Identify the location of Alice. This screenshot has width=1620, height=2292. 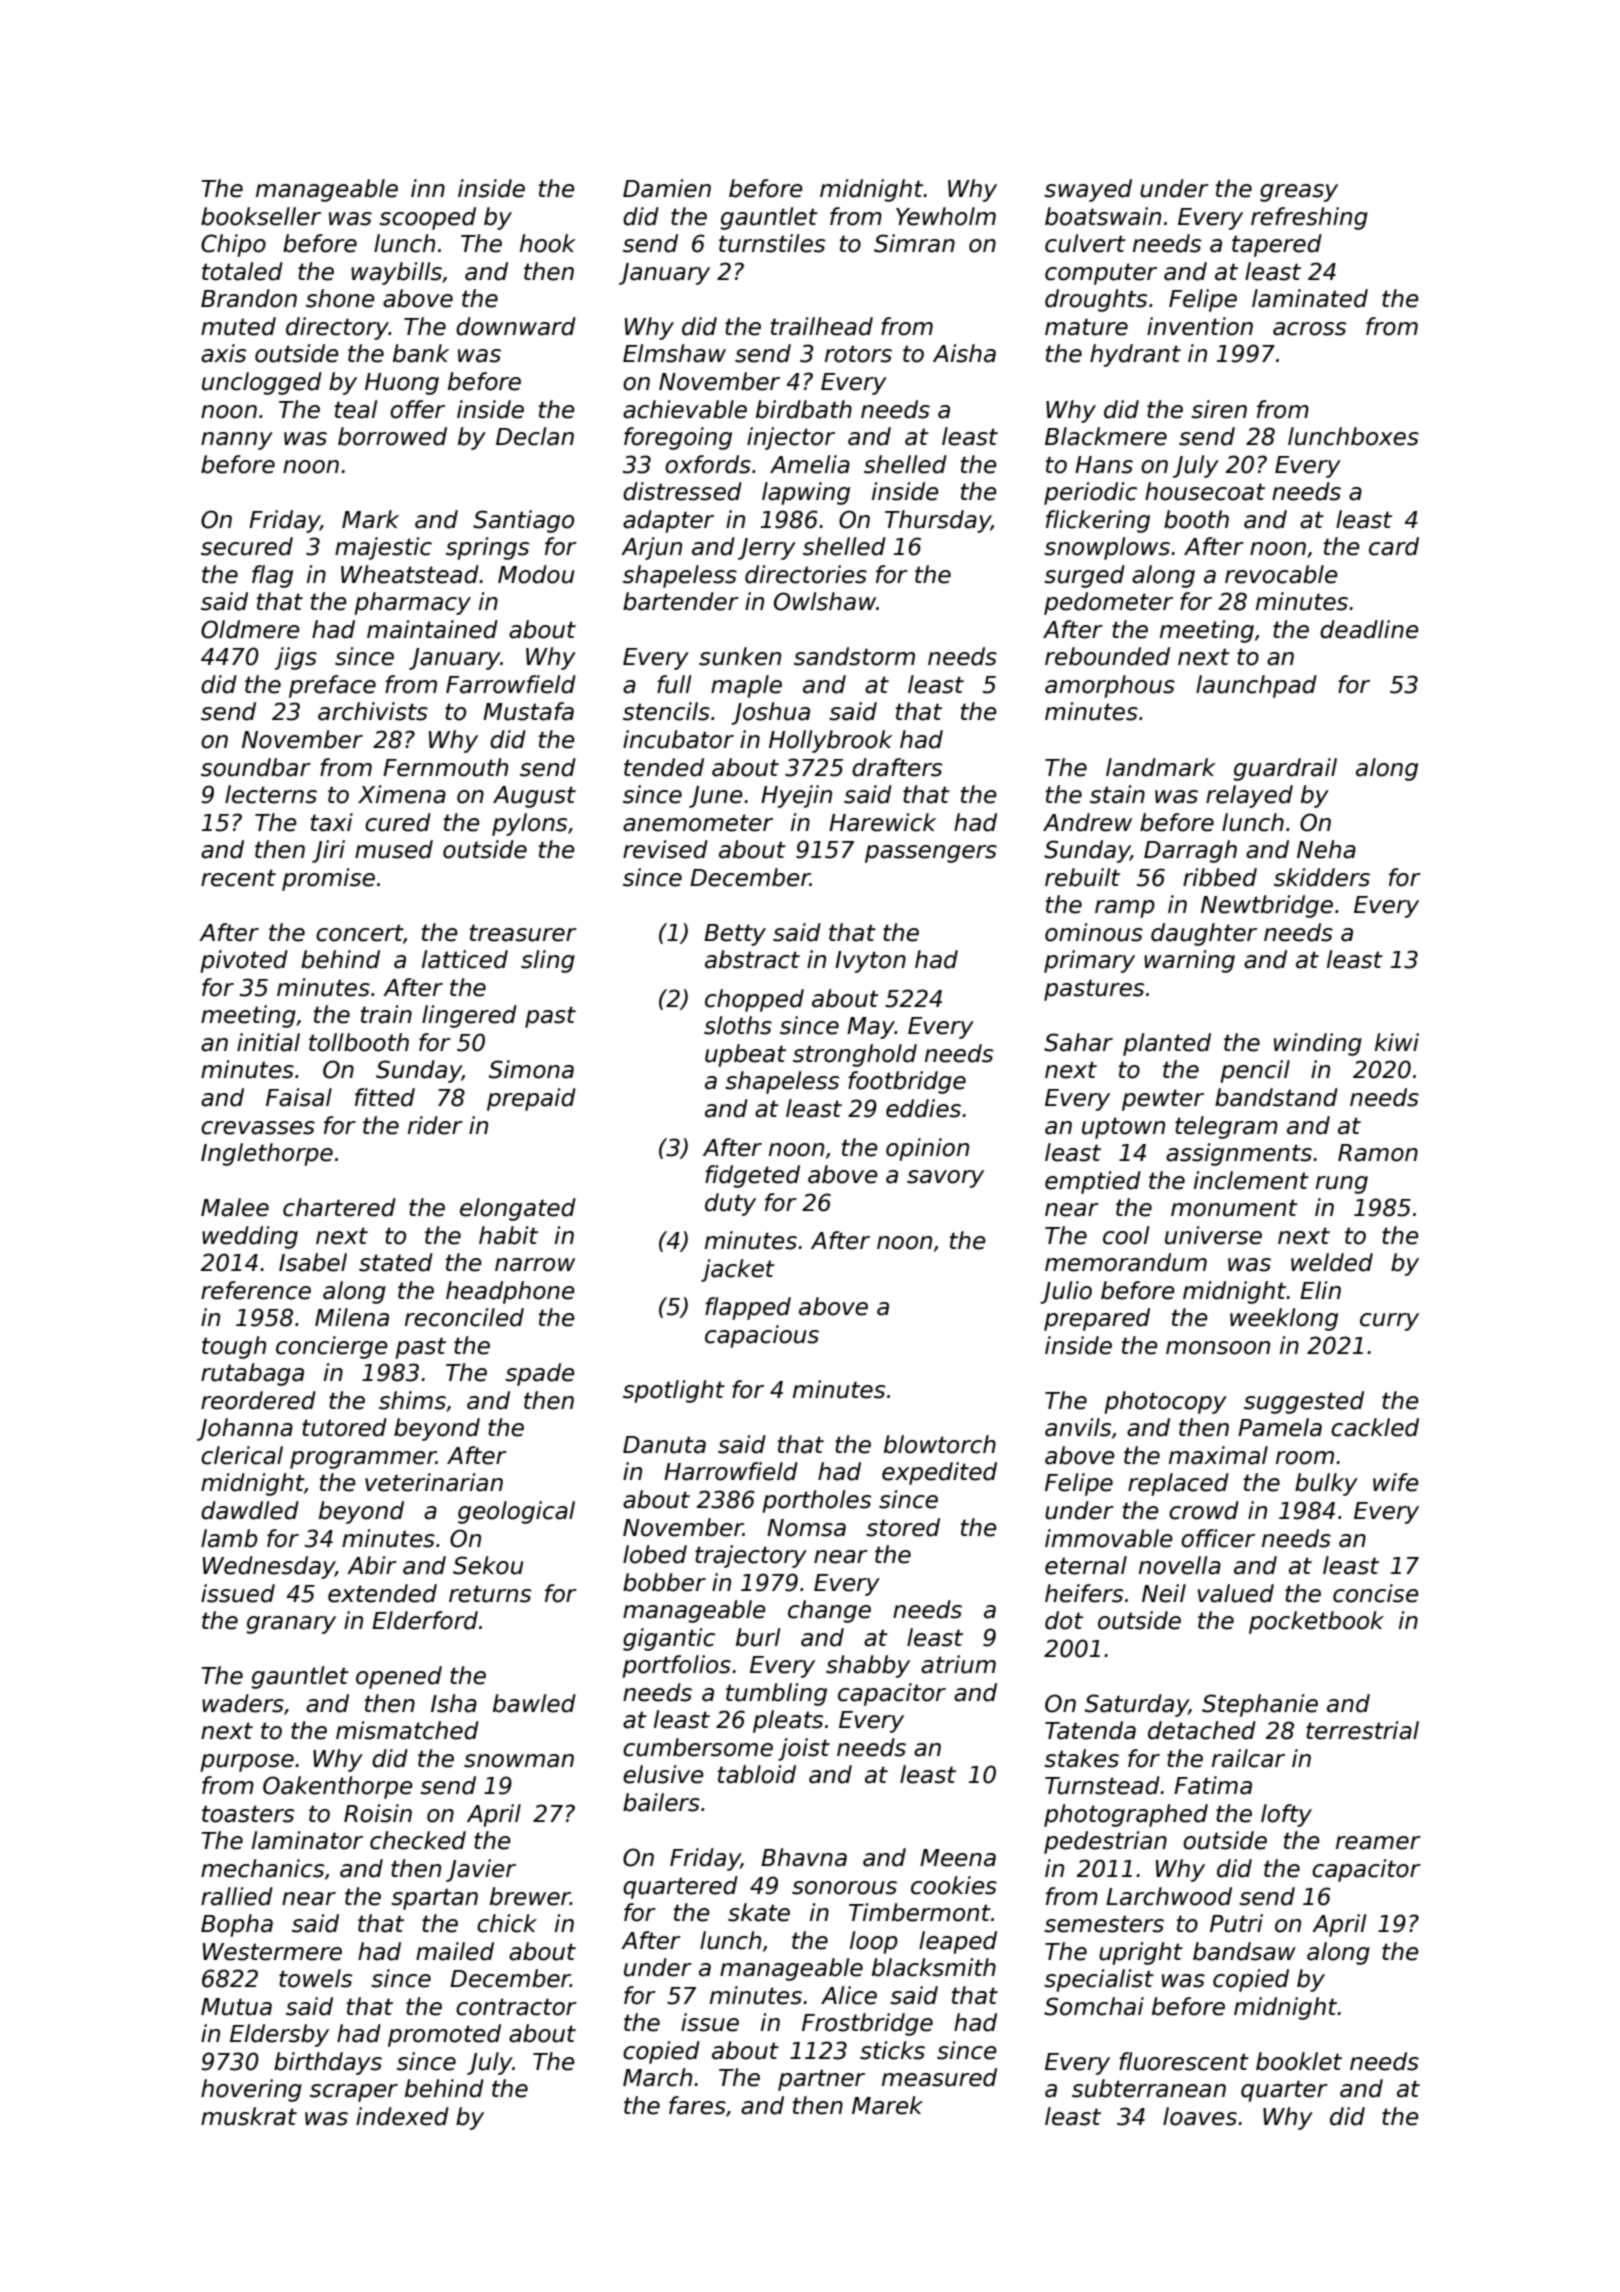
(849, 1995).
